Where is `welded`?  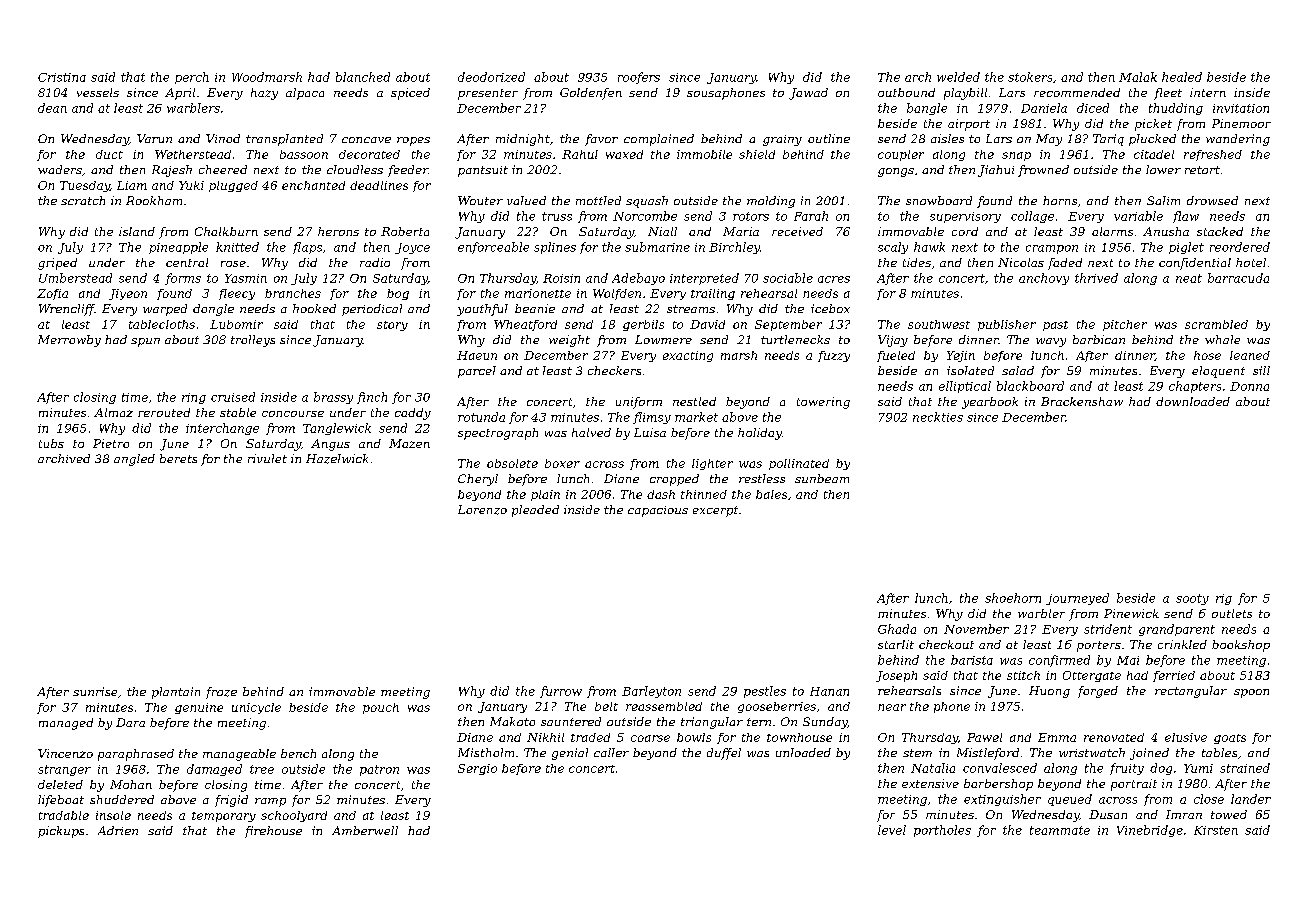
welded is located at coordinates (958, 77).
